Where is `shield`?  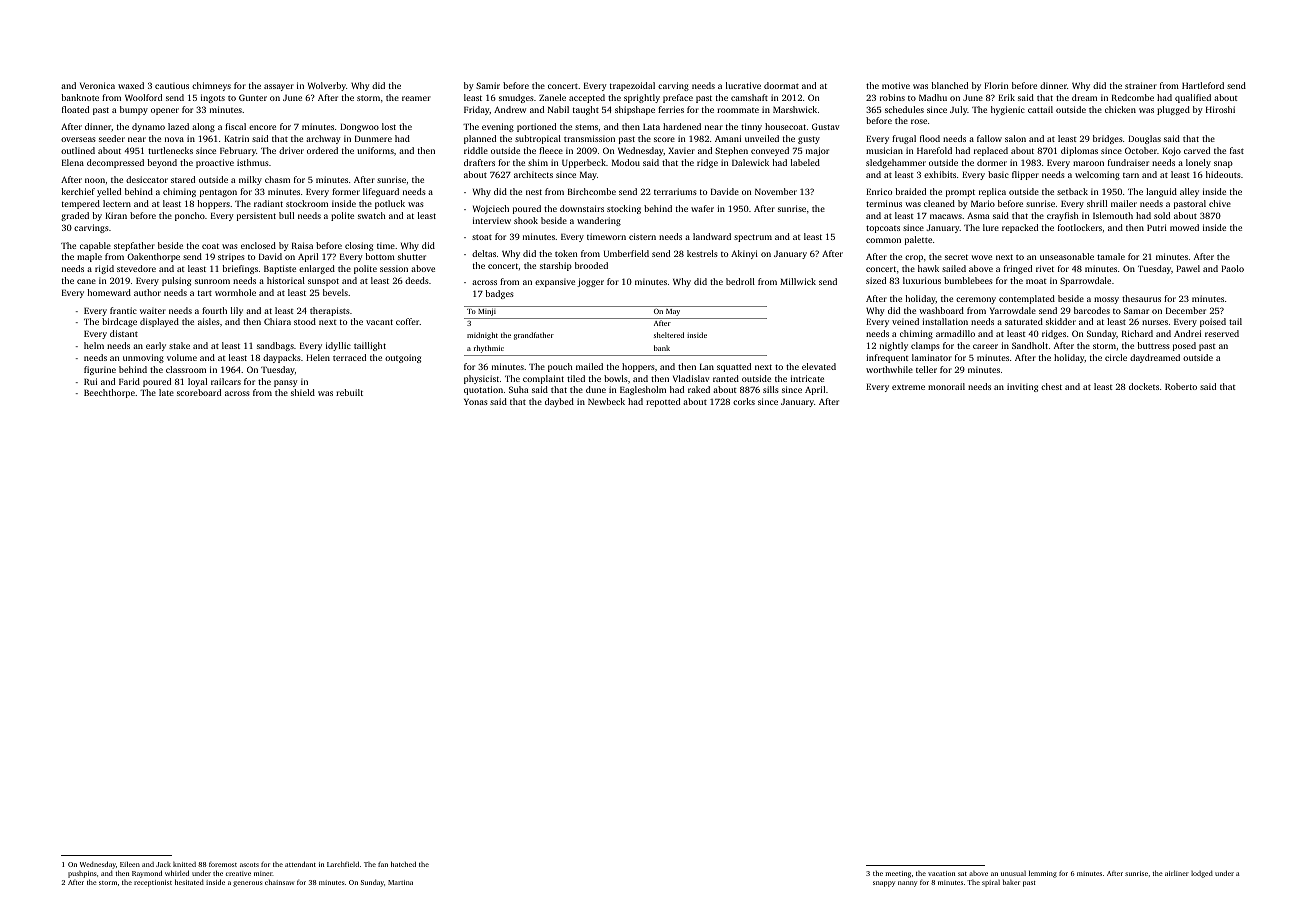 shield is located at coordinates (303, 392).
